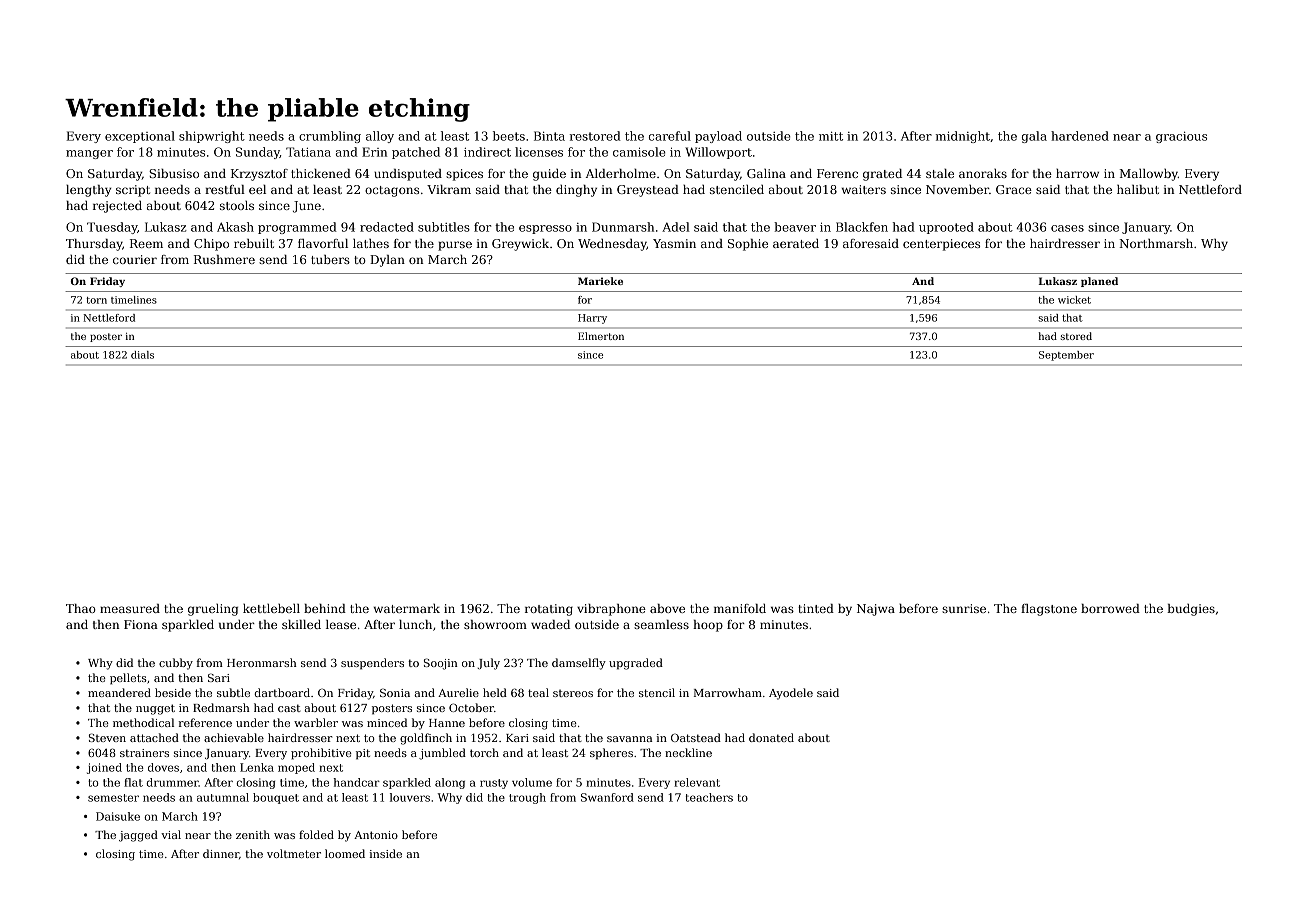 This screenshot has height=924, width=1308. Describe the element at coordinates (1066, 356) in the screenshot. I see `September` at that location.
